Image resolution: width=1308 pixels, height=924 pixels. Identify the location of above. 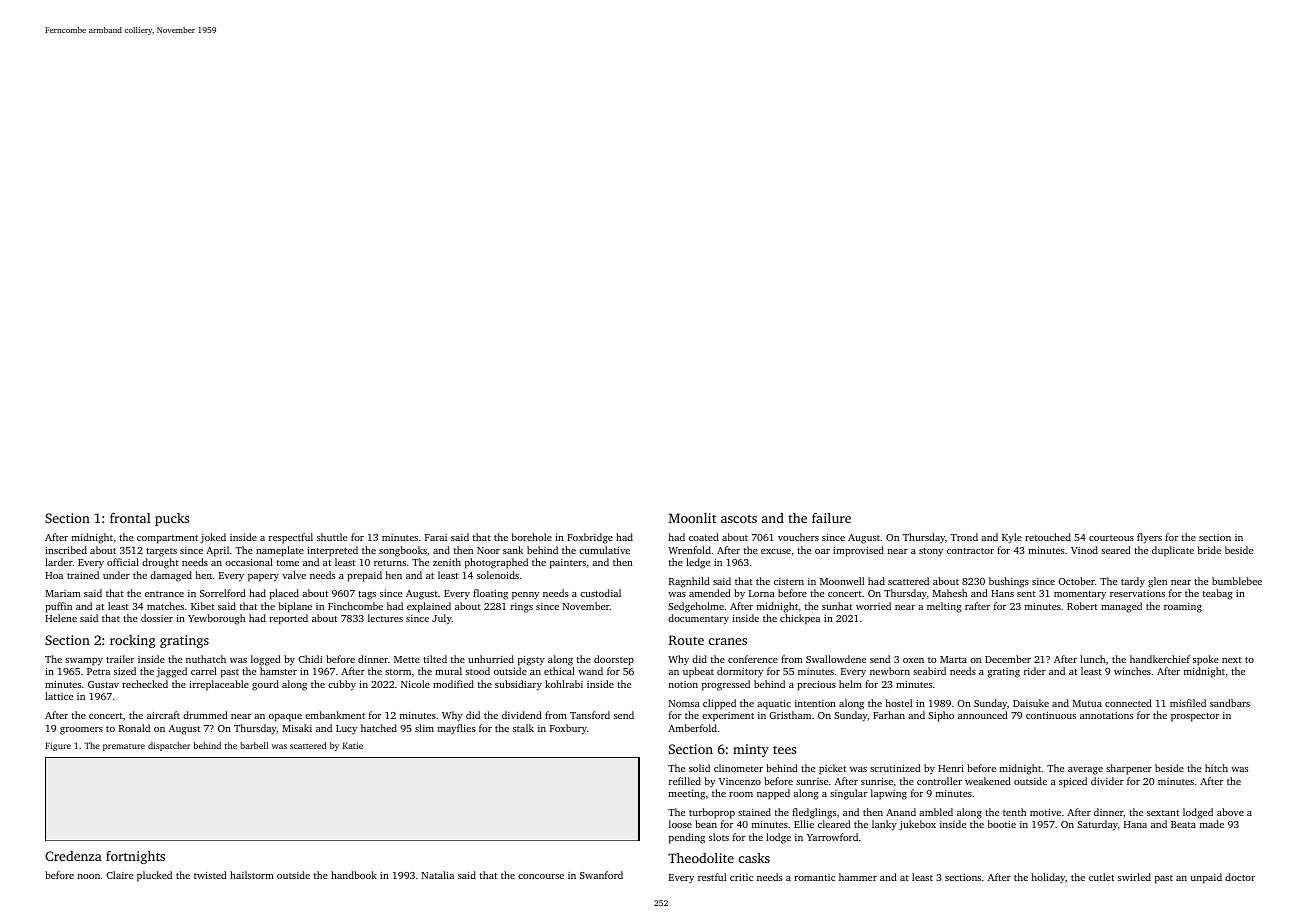
(1230, 812).
